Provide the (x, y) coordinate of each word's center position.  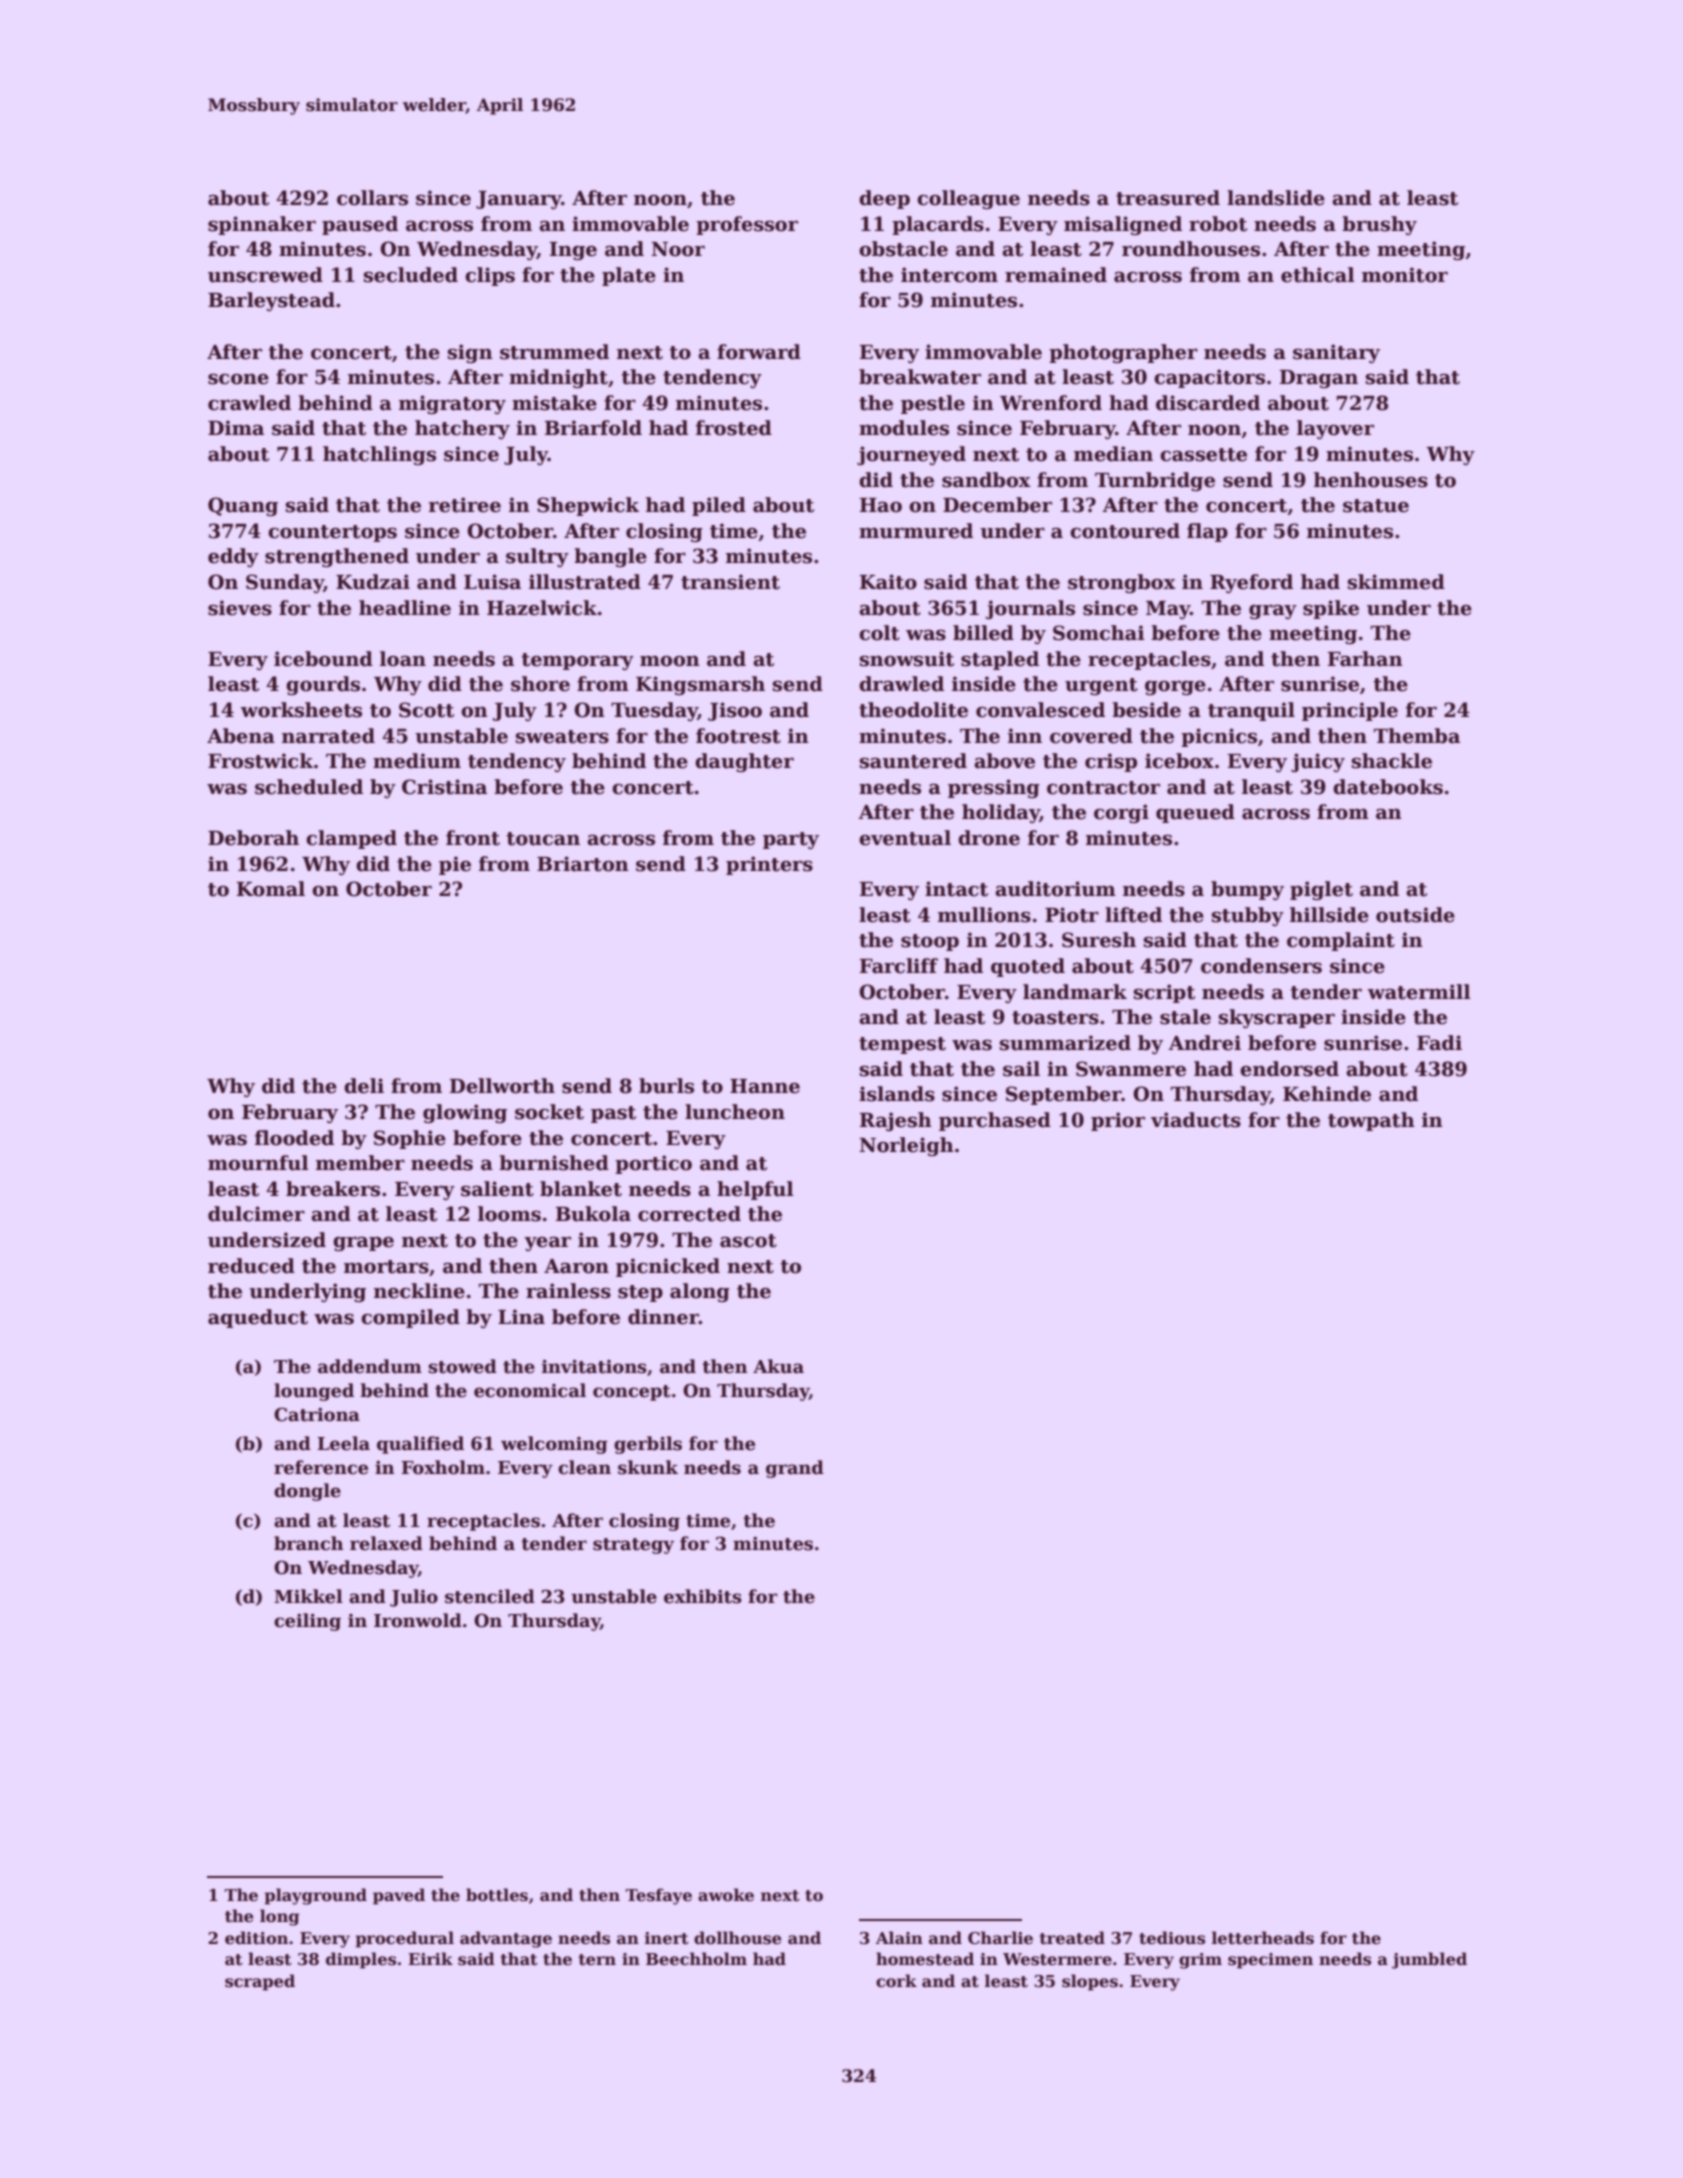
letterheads (1263, 1938)
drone (989, 838)
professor (747, 225)
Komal (271, 889)
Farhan (1365, 659)
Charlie (1000, 1938)
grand (795, 1469)
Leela (343, 1443)
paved (399, 1896)
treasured (1168, 198)
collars (372, 198)
